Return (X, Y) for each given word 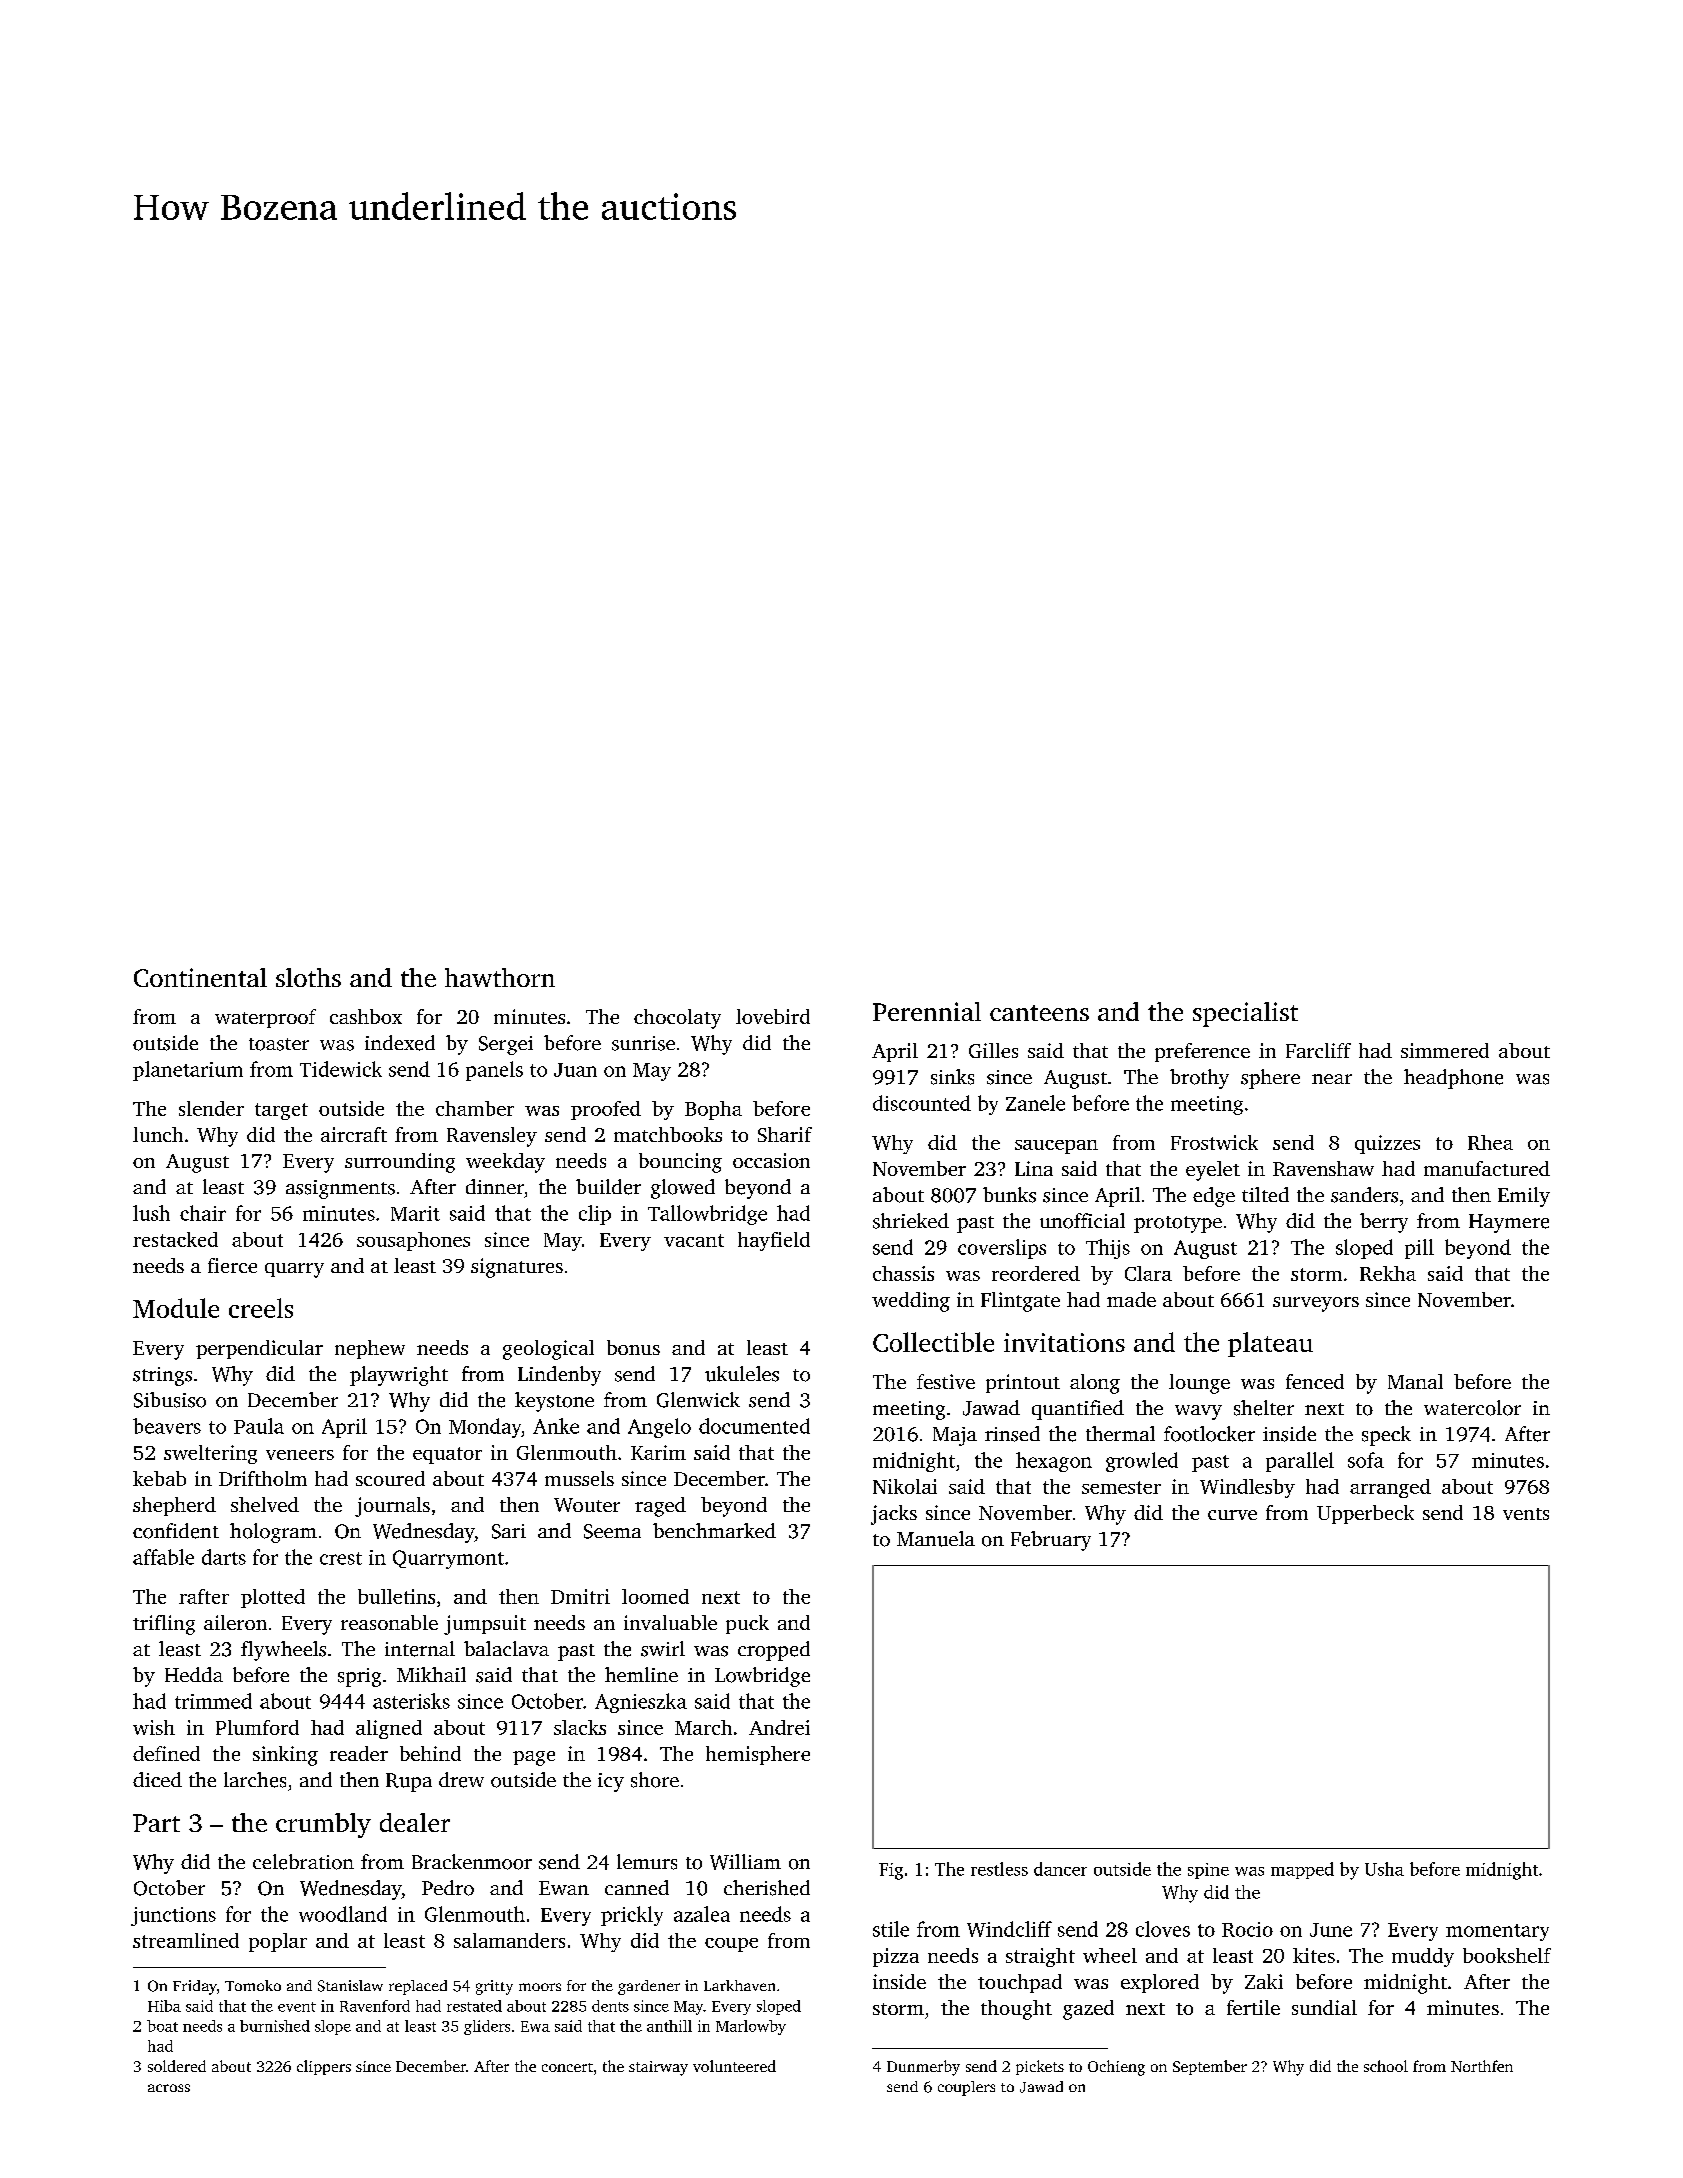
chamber (475, 1108)
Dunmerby (923, 2068)
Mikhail (431, 1674)
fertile (1253, 2007)
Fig (891, 1871)
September (1210, 2067)
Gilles (993, 1050)
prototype (1178, 1224)
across (169, 2088)
